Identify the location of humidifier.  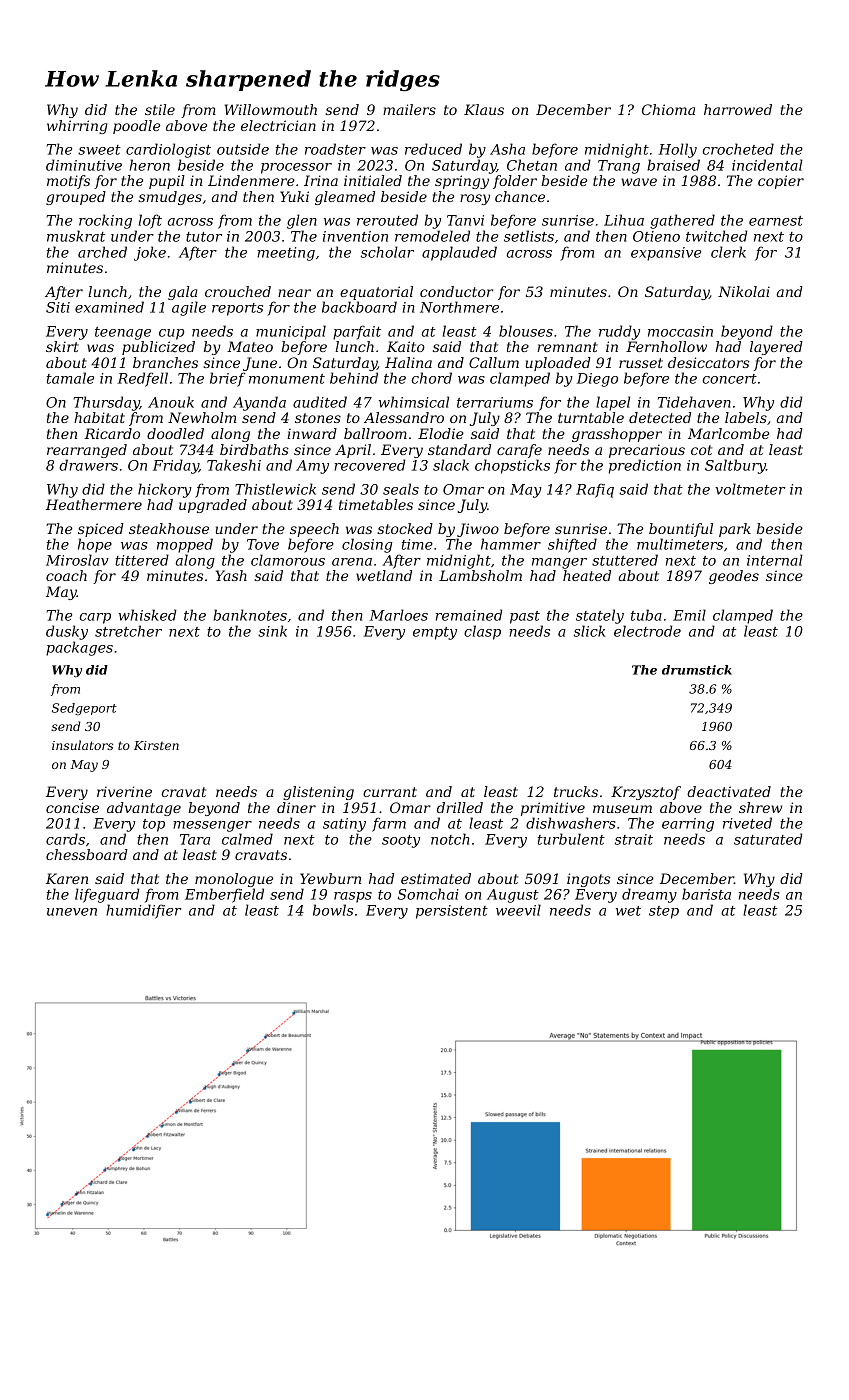
(144, 911).
